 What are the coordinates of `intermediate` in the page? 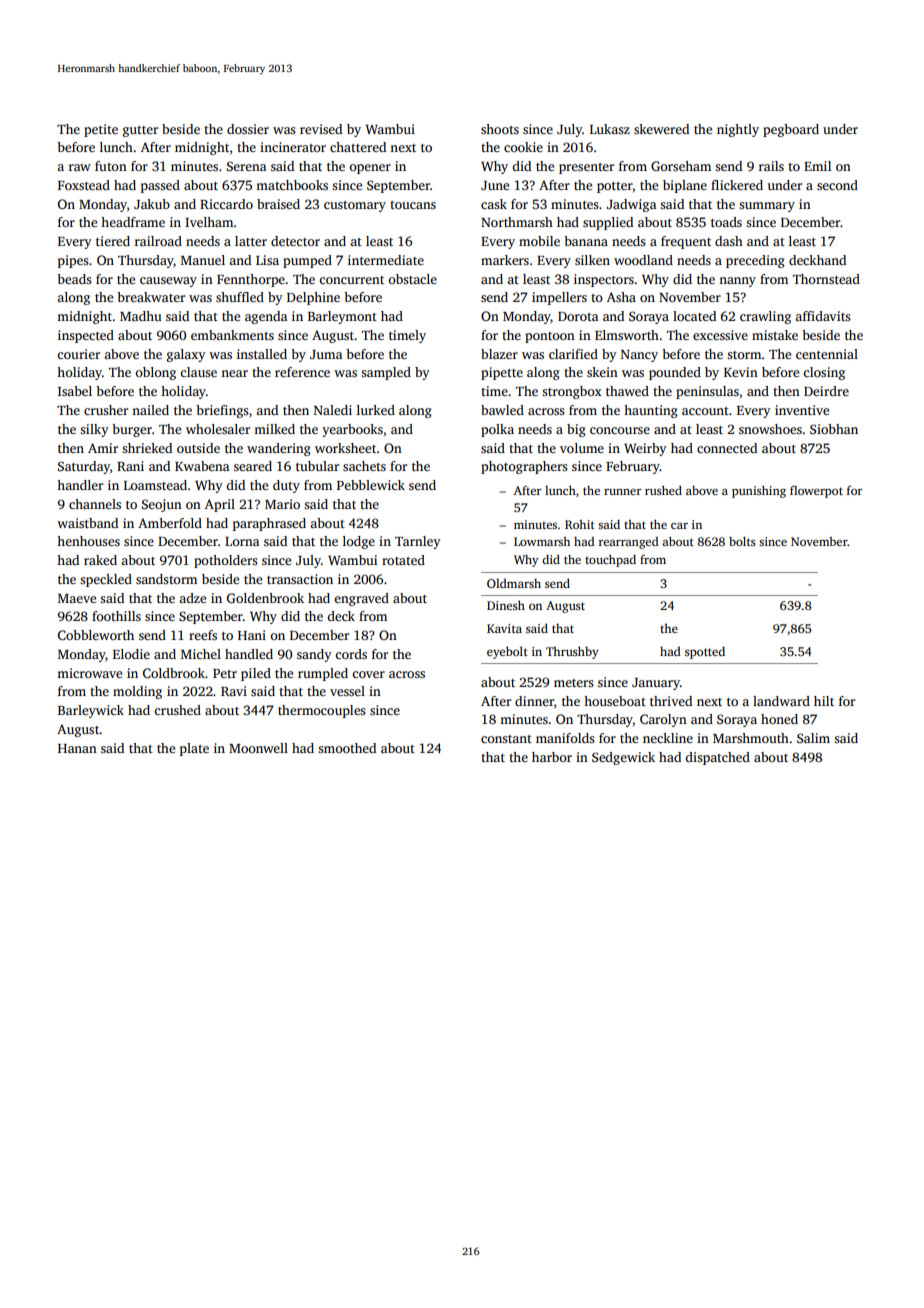 It's located at (386, 260).
